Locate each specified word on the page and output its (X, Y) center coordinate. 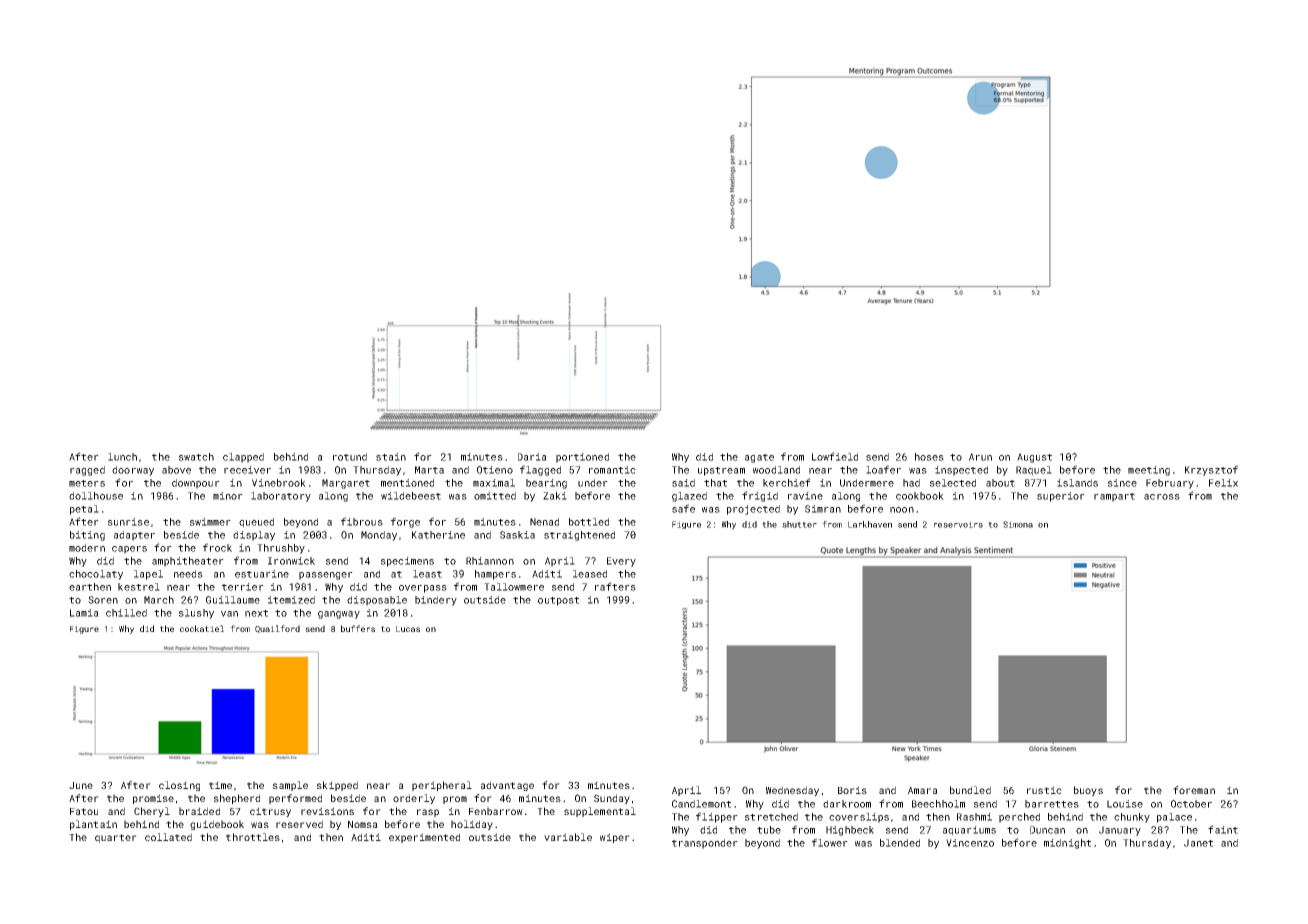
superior (1061, 497)
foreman (1194, 790)
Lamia (84, 613)
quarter (116, 838)
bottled (589, 522)
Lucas (408, 629)
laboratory (281, 497)
